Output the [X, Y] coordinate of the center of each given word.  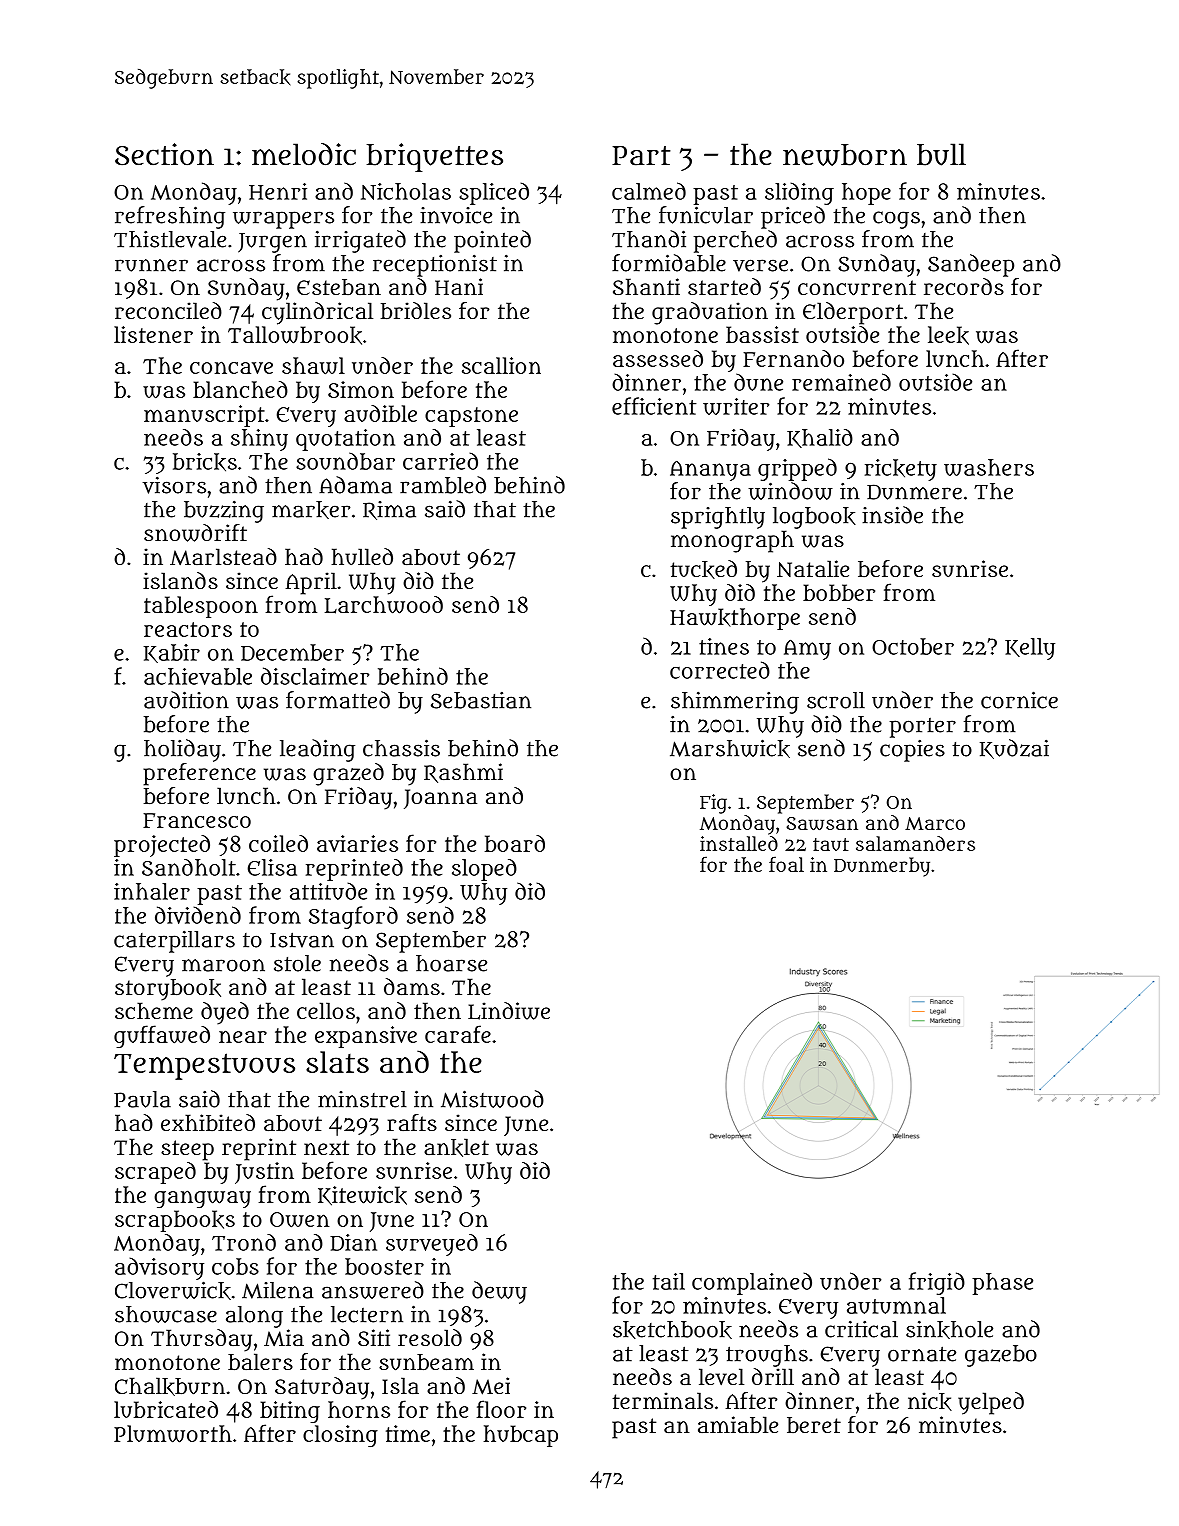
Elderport [853, 313]
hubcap [521, 1436]
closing [340, 1436]
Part [641, 156]
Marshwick [730, 748]
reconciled [168, 310]
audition [186, 700]
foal [786, 864]
